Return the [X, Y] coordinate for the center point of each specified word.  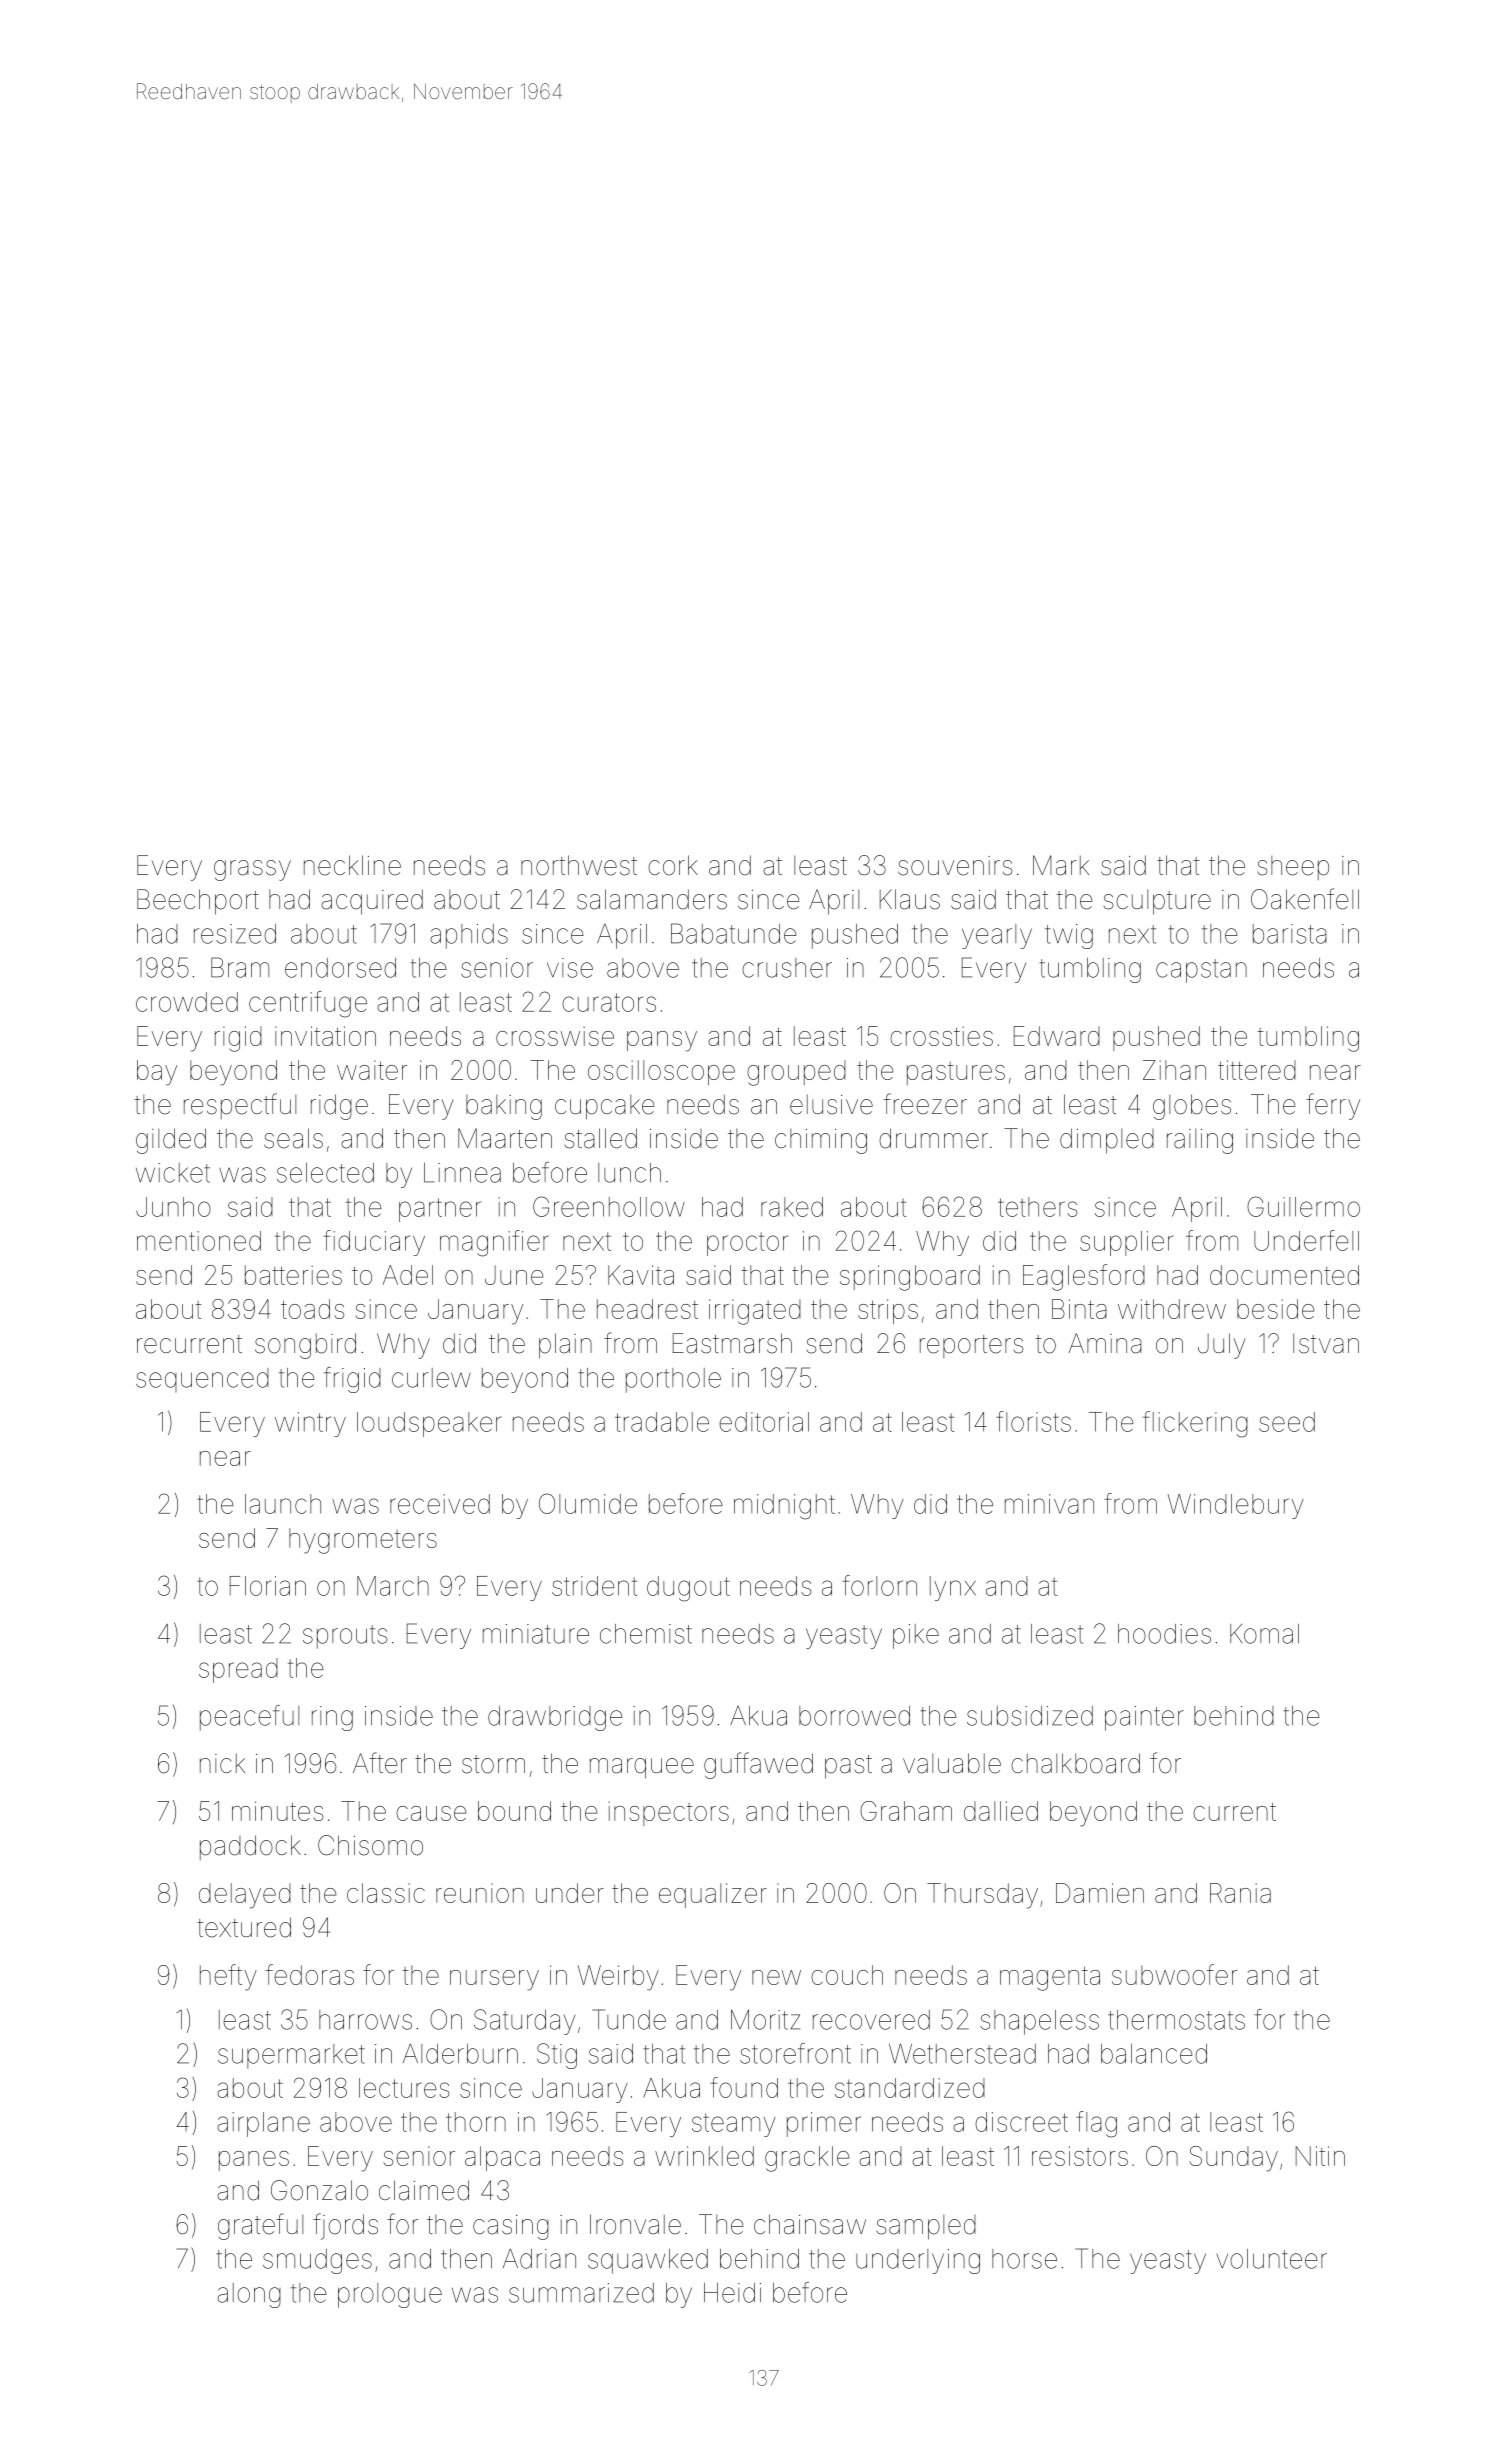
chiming [821, 1141]
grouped [796, 1073]
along [249, 2295]
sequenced [202, 1380]
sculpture [1157, 902]
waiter [372, 1070]
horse [1024, 2259]
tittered [1257, 1070]
